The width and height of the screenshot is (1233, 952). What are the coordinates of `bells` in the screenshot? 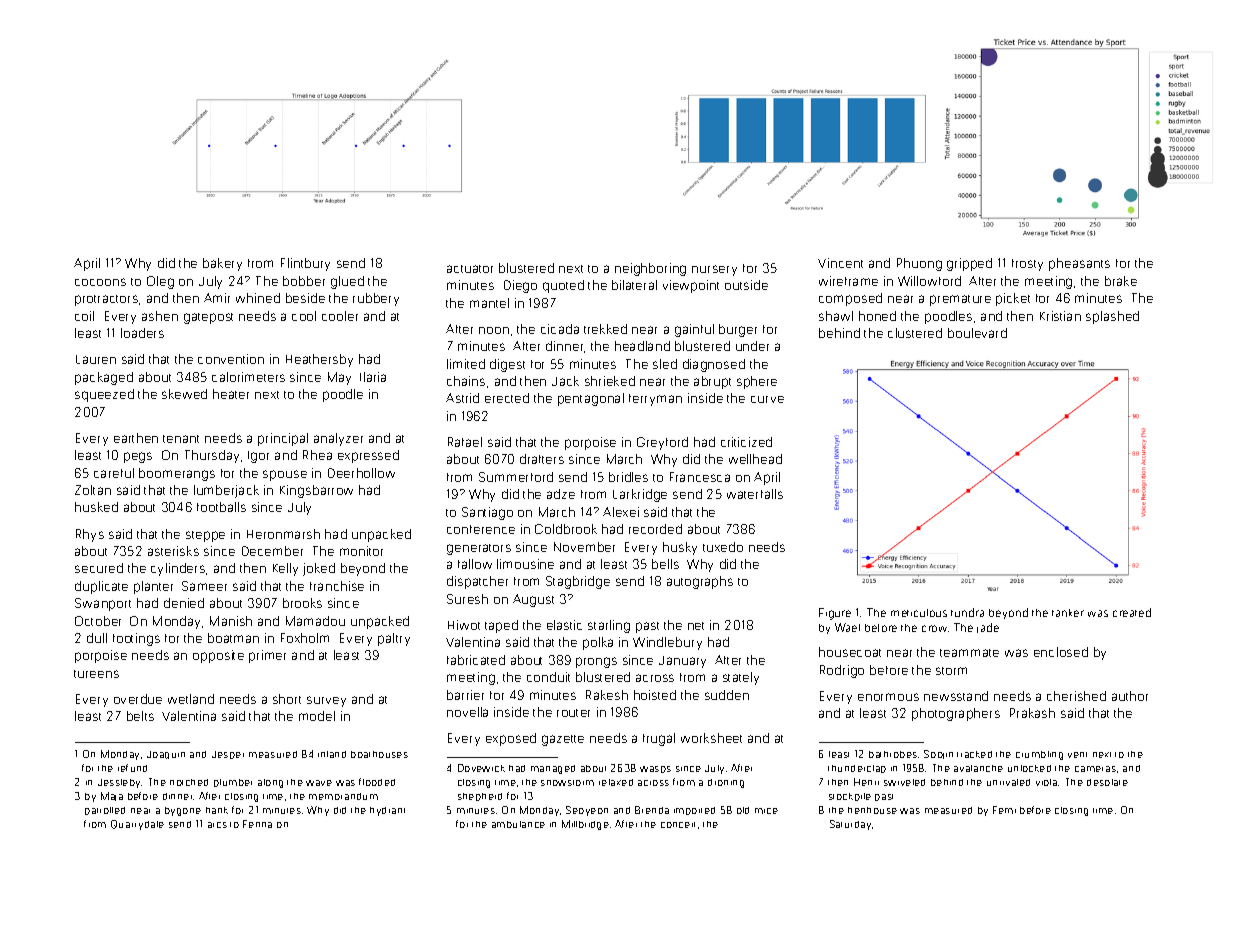 It's located at (665, 564).
